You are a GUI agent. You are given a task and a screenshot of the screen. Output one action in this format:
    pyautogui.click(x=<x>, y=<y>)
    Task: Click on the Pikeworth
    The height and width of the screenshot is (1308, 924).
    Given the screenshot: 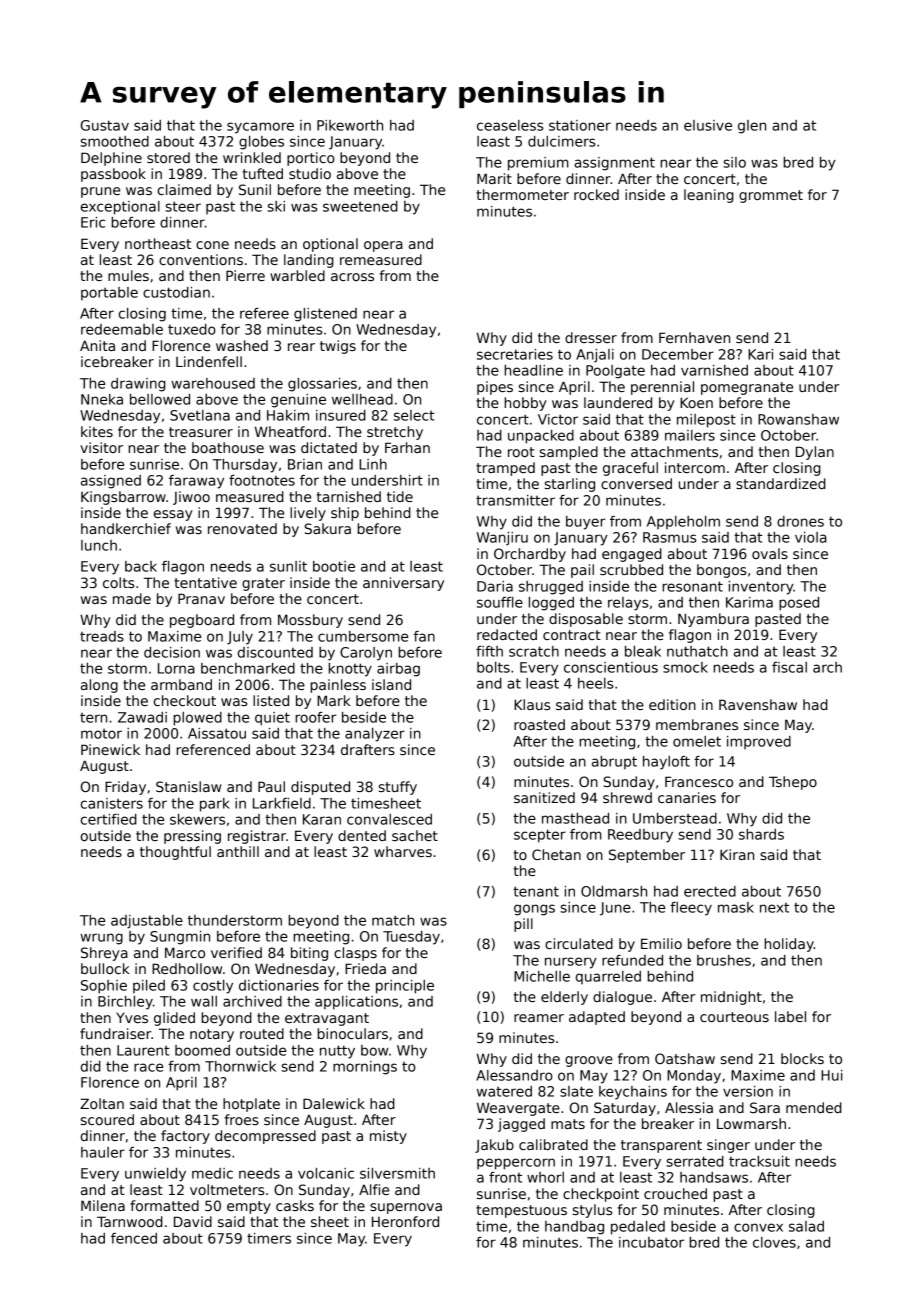 What is the action you would take?
    pyautogui.click(x=350, y=125)
